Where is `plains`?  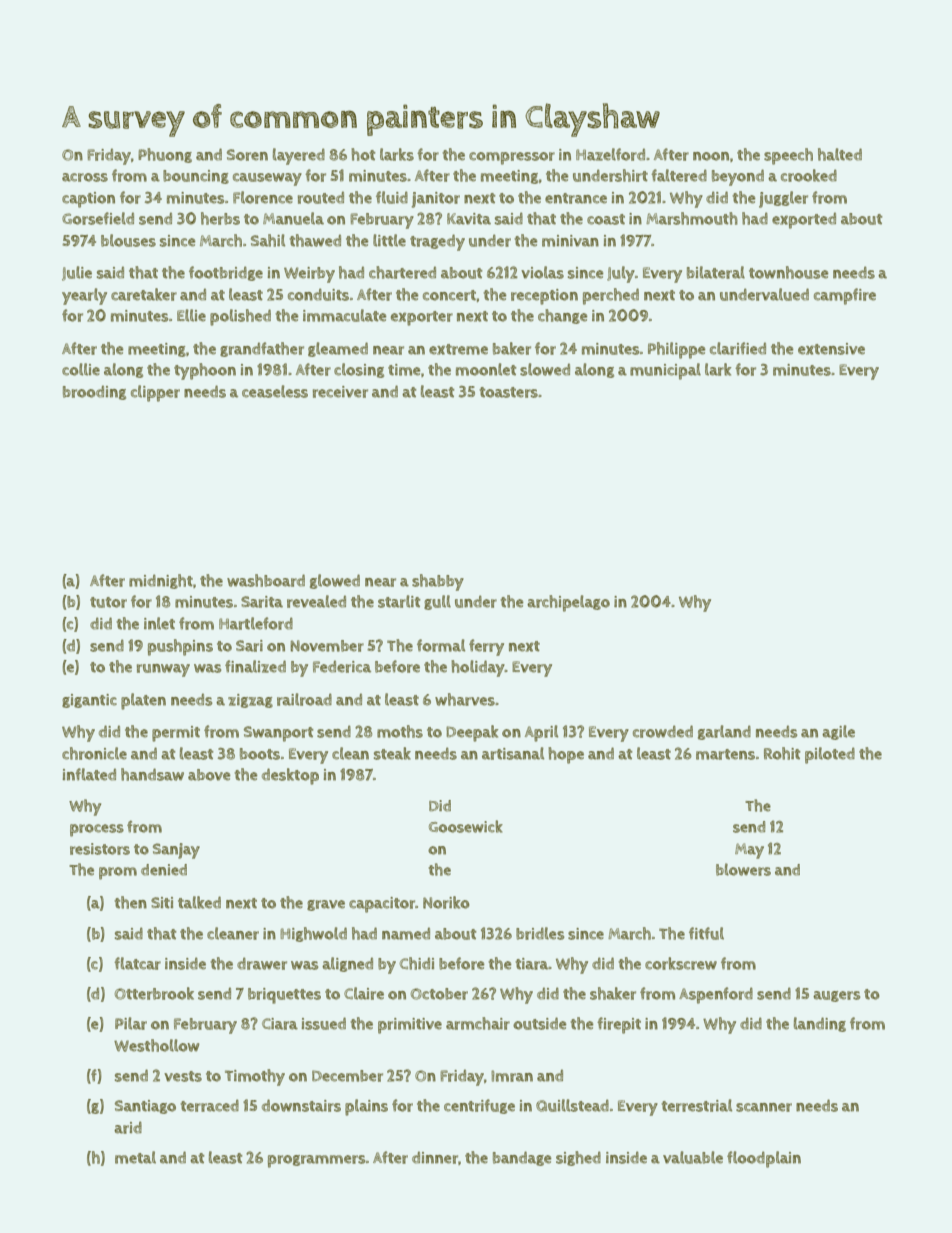 plains is located at coordinates (366, 1107).
